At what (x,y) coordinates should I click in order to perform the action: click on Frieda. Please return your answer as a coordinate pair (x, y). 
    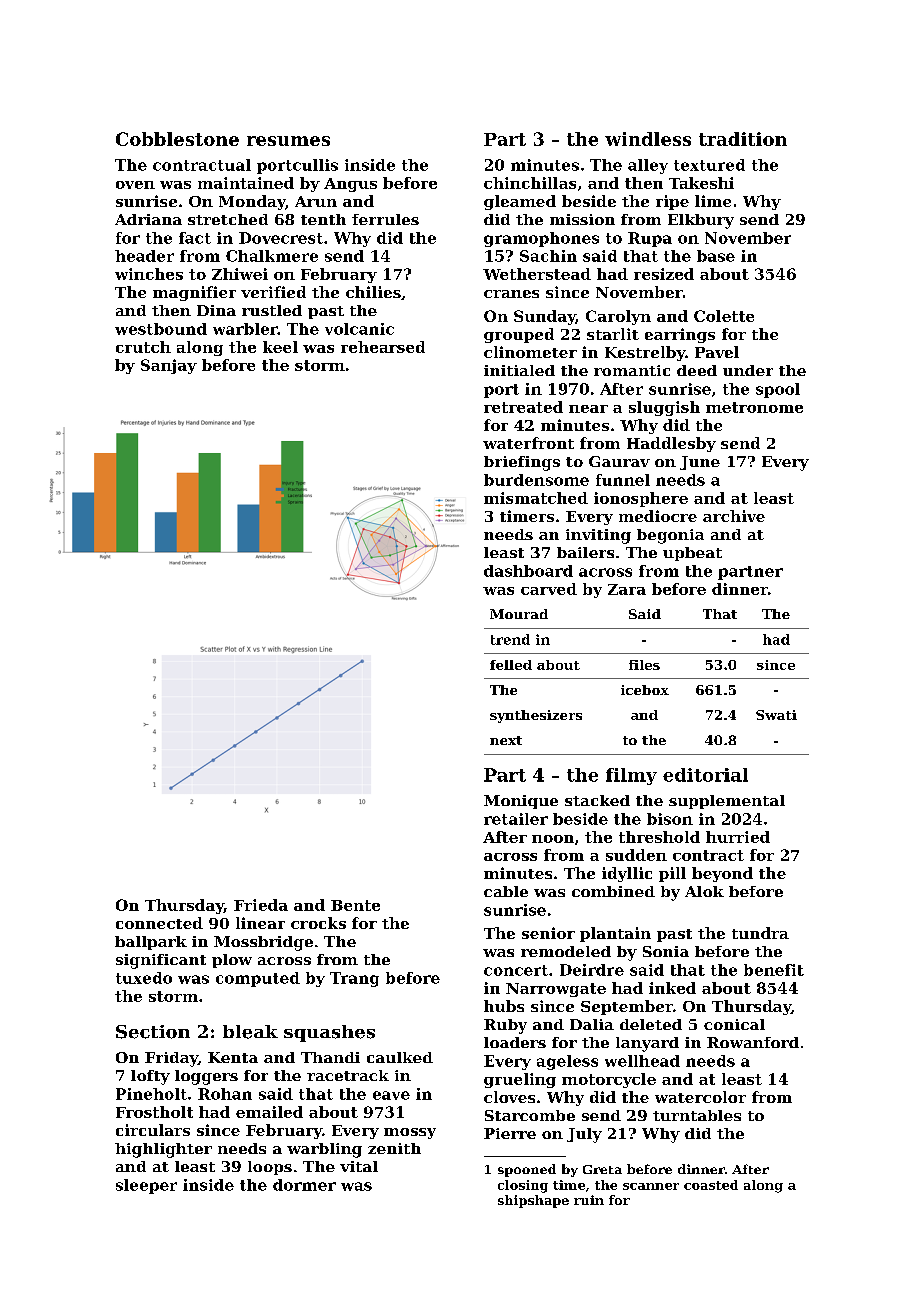
    Looking at the image, I should click on (261, 905).
